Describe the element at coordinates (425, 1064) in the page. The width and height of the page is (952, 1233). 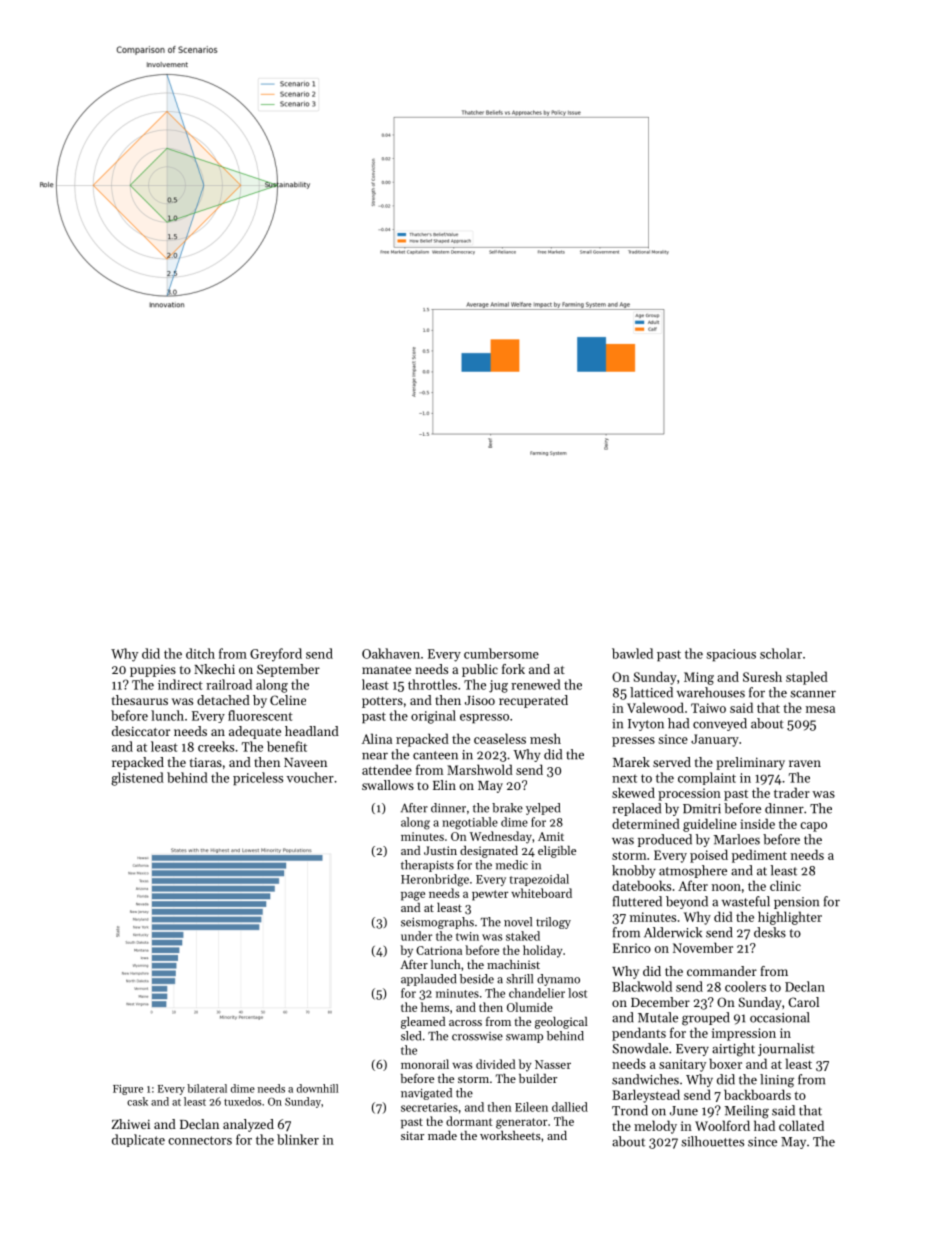
I see `monorail` at that location.
